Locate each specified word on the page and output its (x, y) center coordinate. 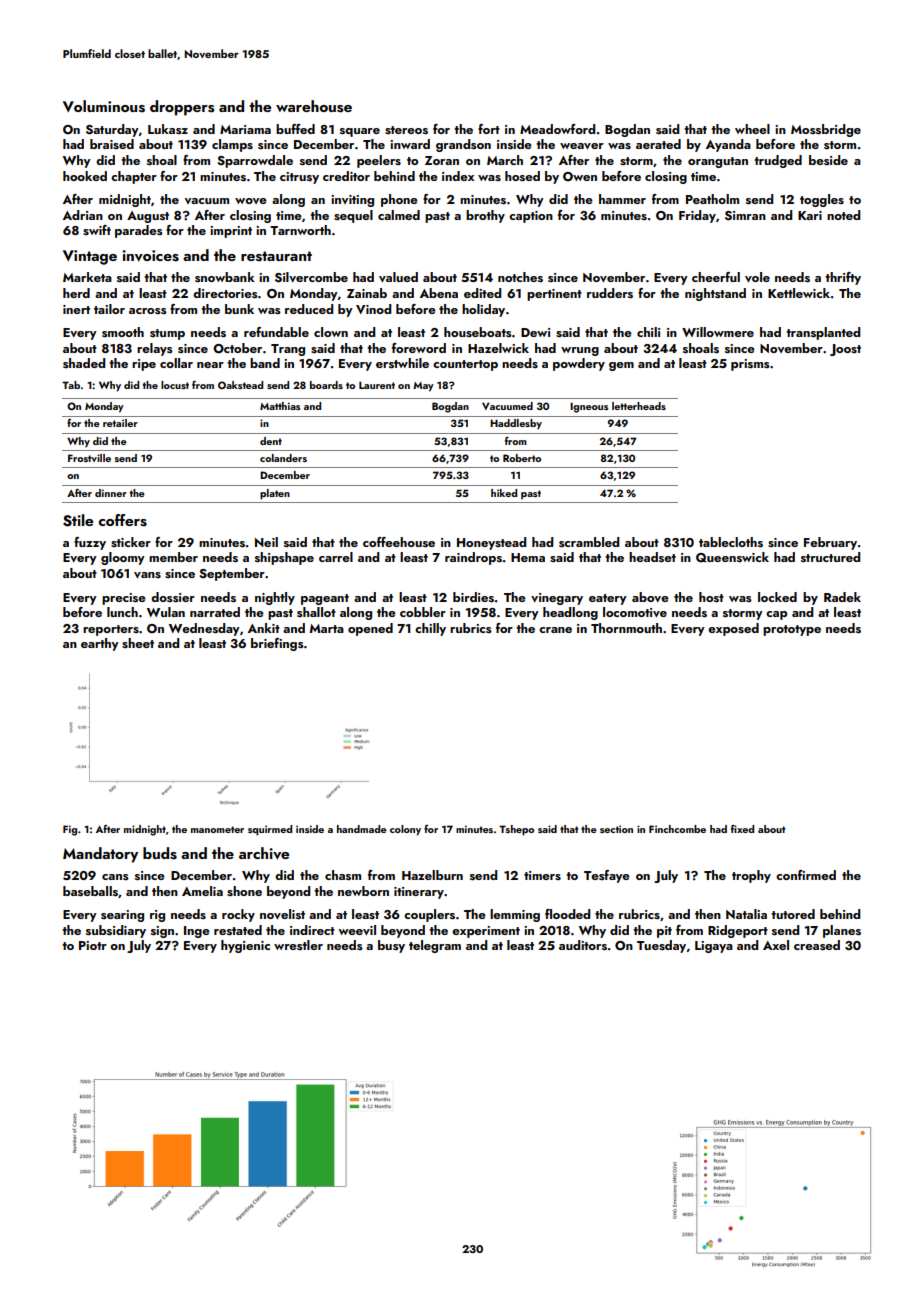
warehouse (314, 106)
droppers (182, 108)
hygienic (245, 946)
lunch (122, 612)
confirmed (806, 875)
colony (405, 830)
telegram (435, 946)
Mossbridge (826, 130)
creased (817, 945)
